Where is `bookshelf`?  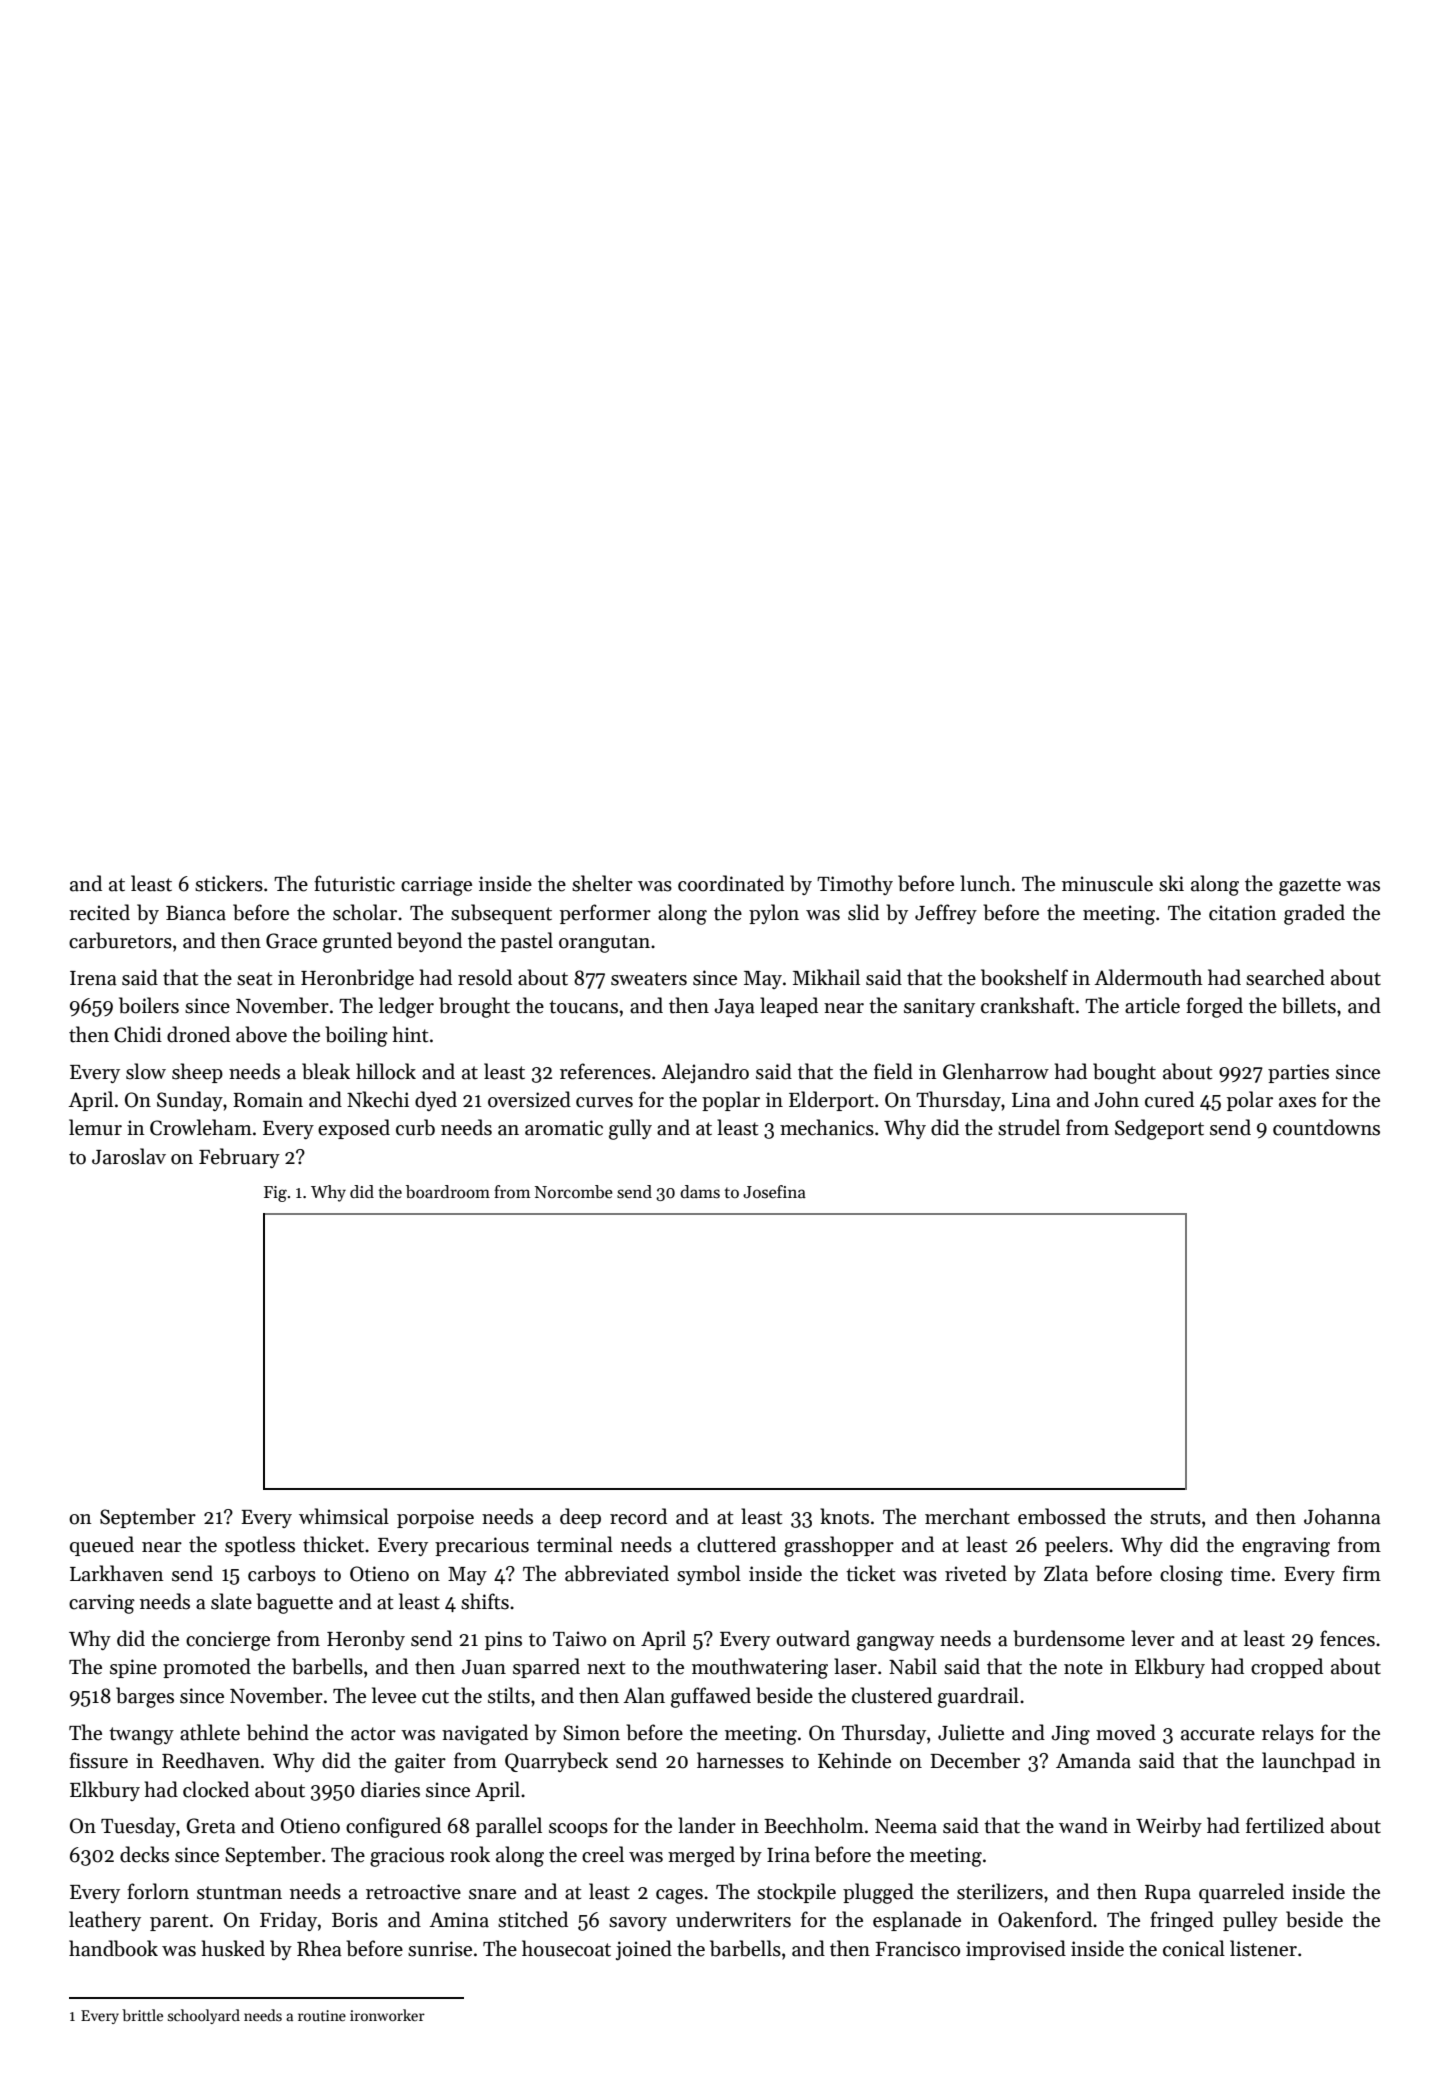 bookshelf is located at coordinates (1024, 977).
